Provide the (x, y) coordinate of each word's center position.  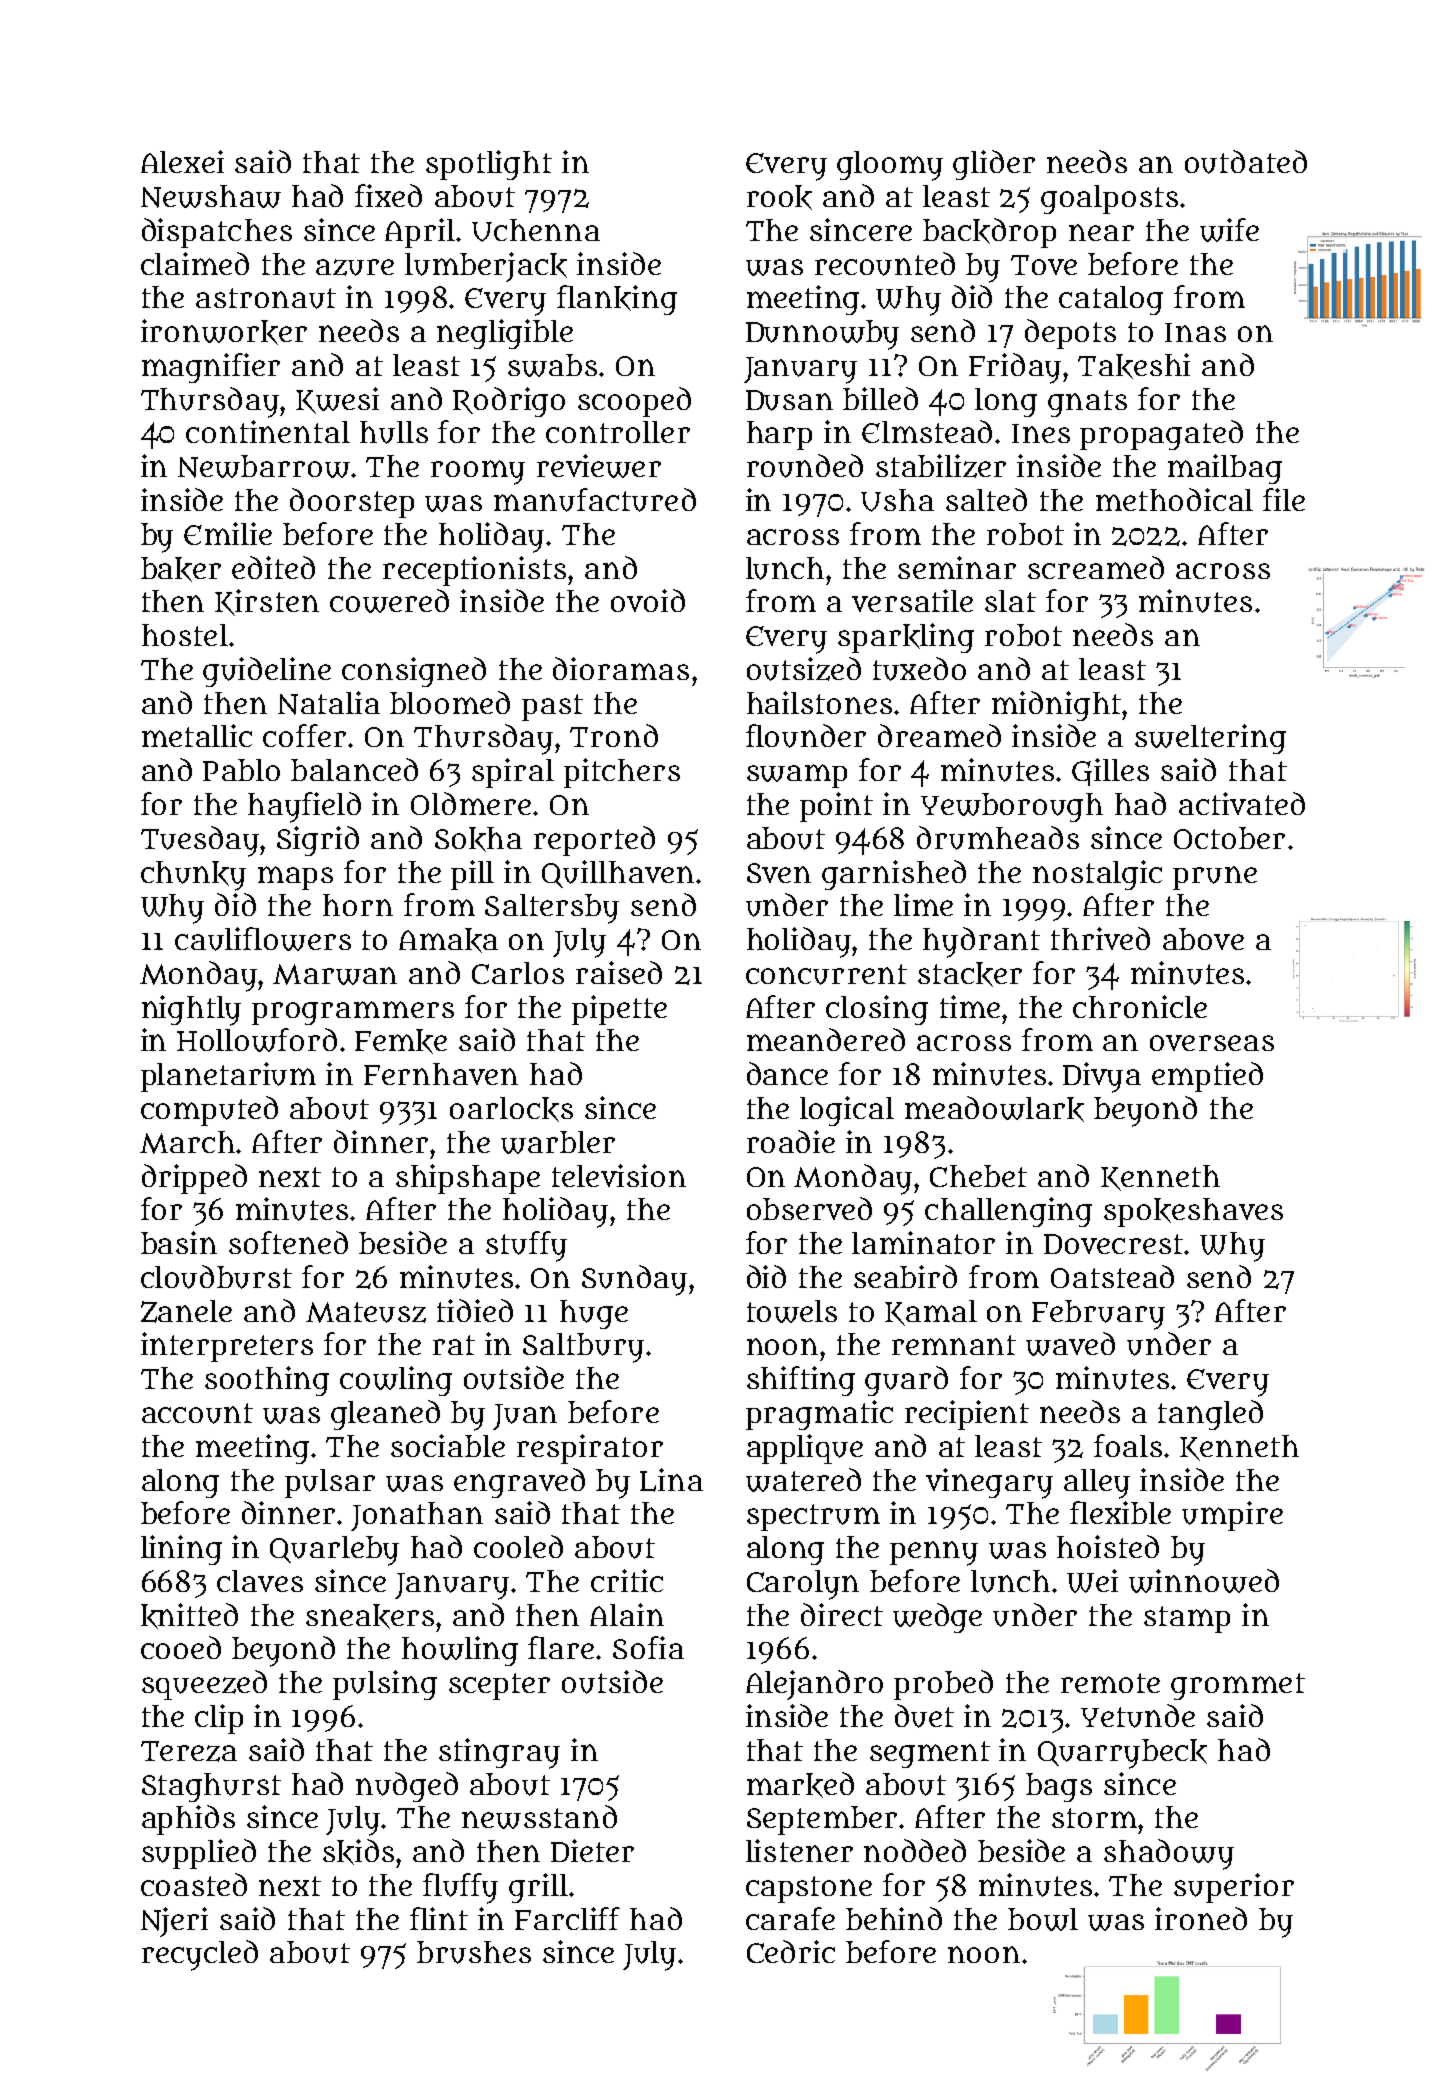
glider (994, 165)
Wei (1092, 1581)
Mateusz (366, 1312)
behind (894, 1918)
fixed (388, 195)
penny (934, 1553)
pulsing (385, 1685)
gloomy (890, 166)
